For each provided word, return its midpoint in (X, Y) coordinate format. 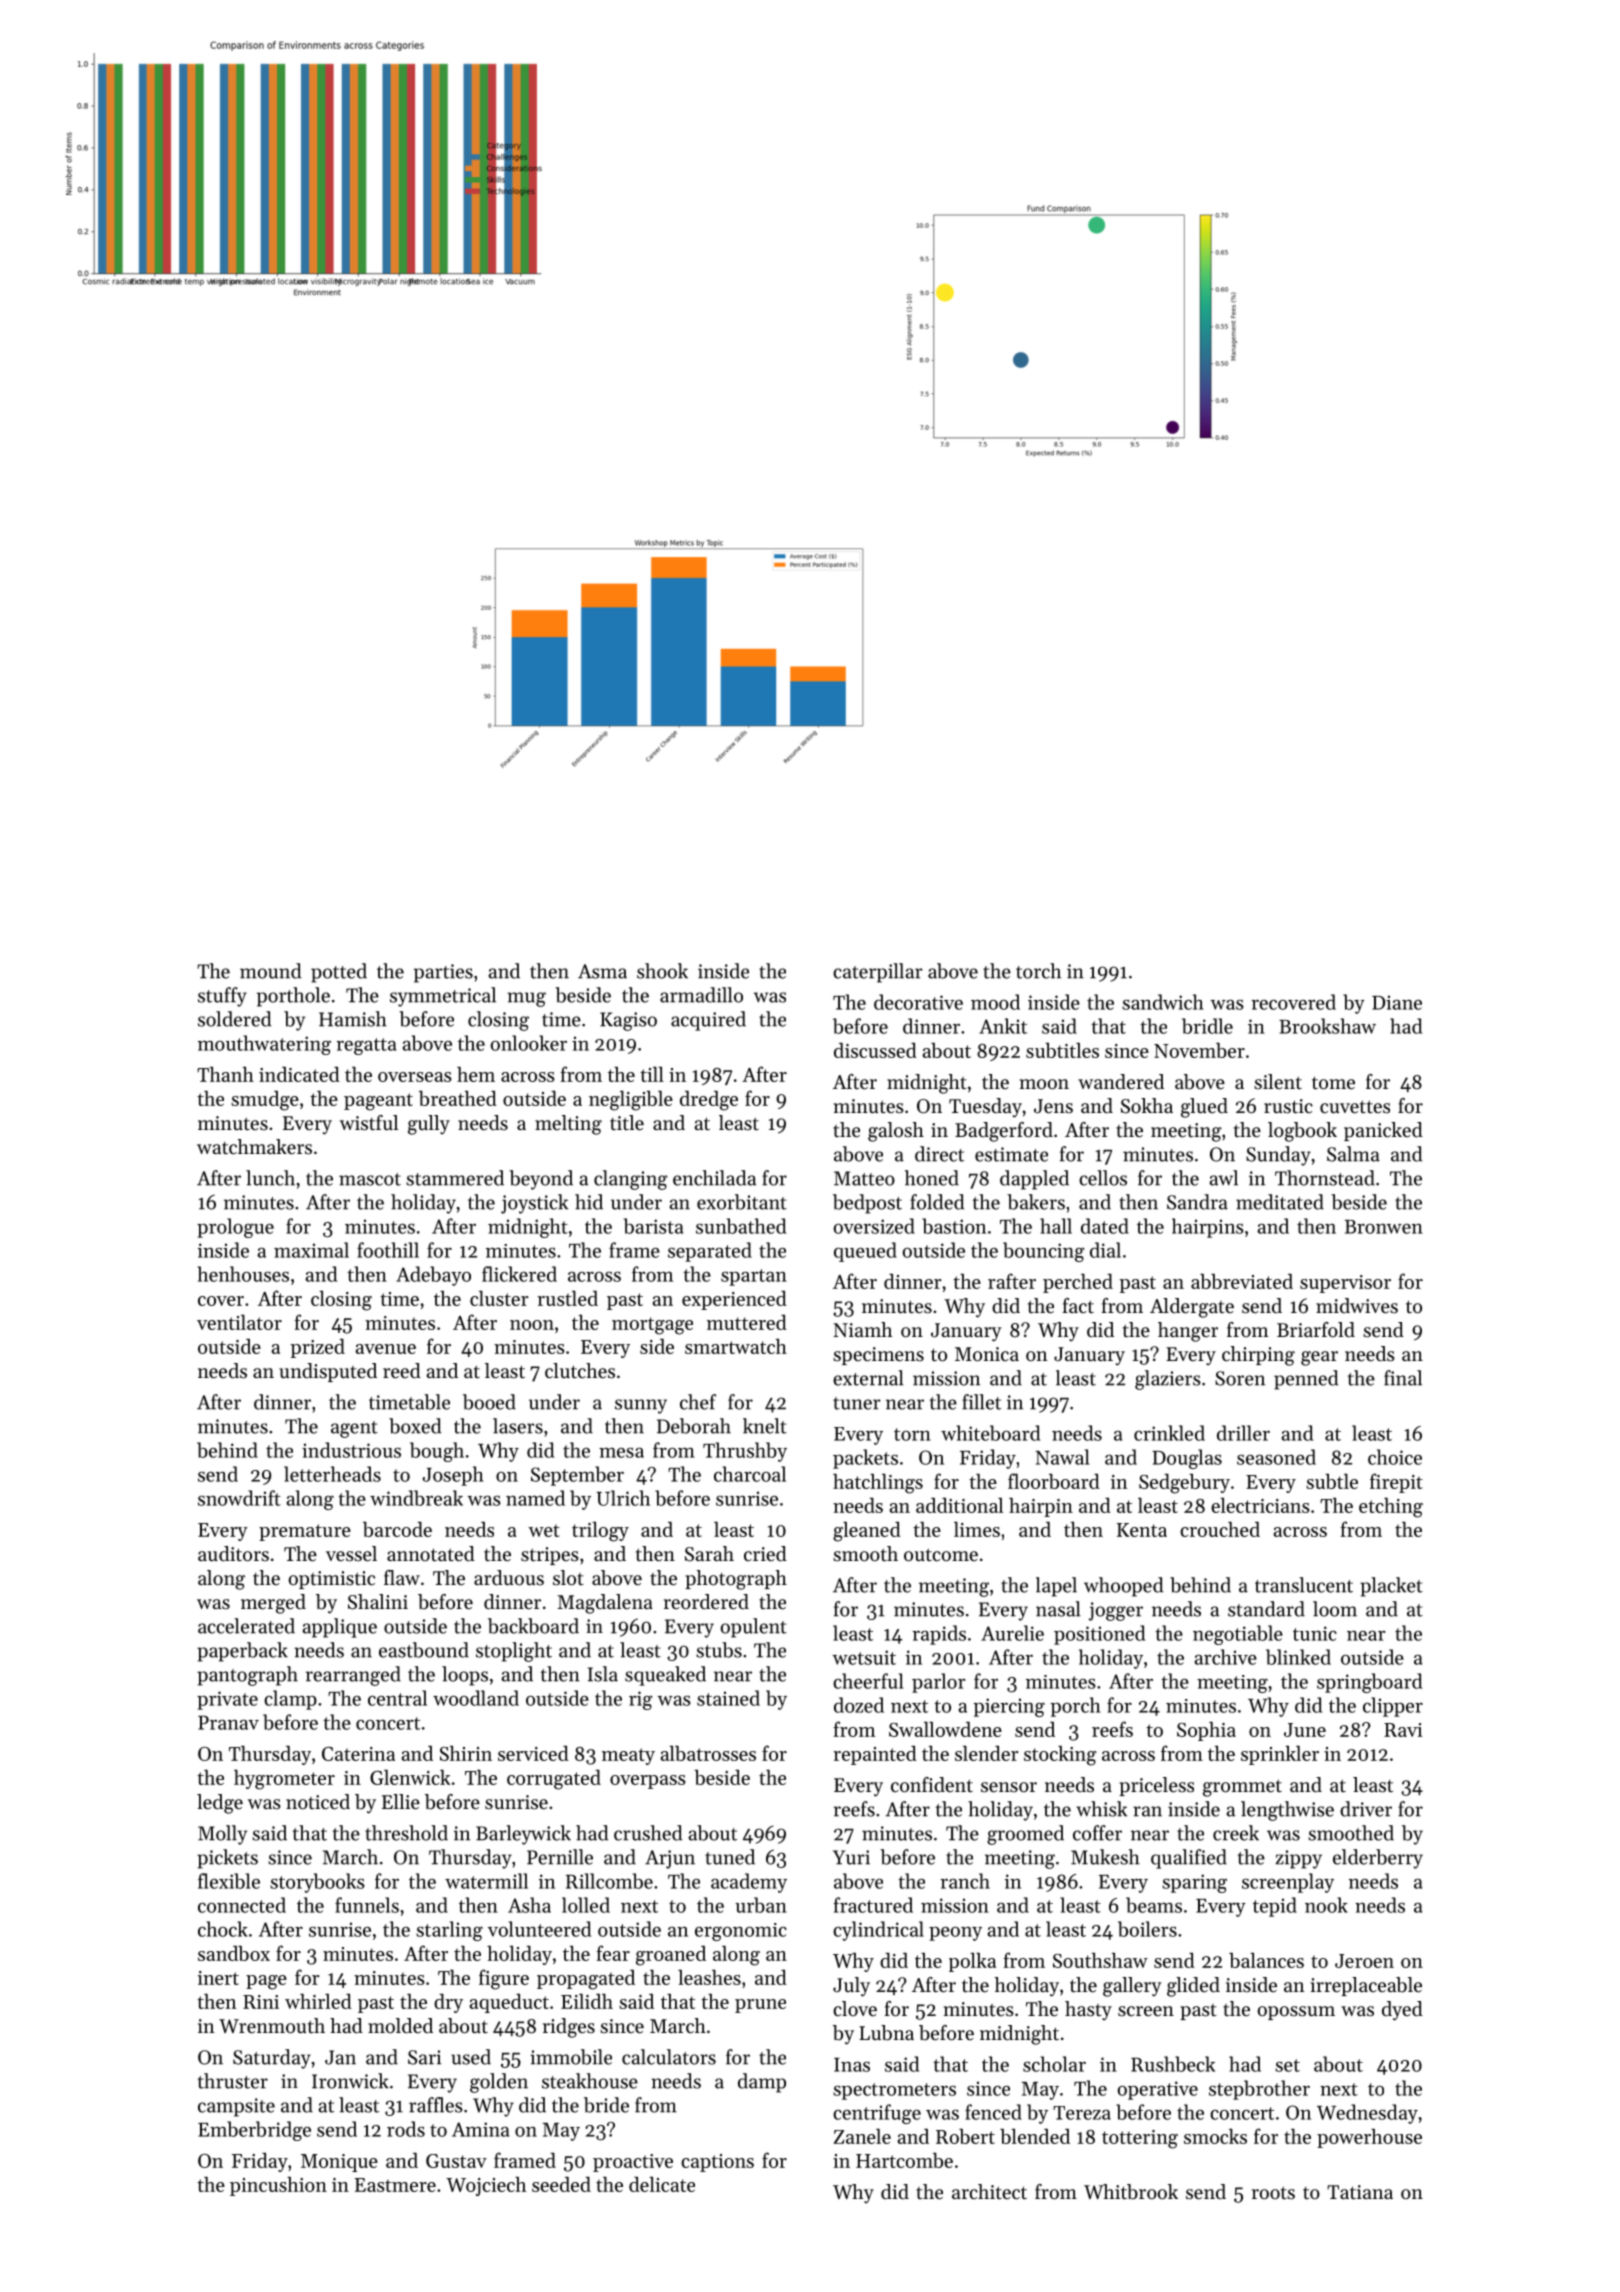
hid (589, 1202)
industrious (351, 1450)
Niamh (862, 1329)
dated (1105, 1226)
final (1403, 1378)
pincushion (278, 2186)
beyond (541, 1180)
